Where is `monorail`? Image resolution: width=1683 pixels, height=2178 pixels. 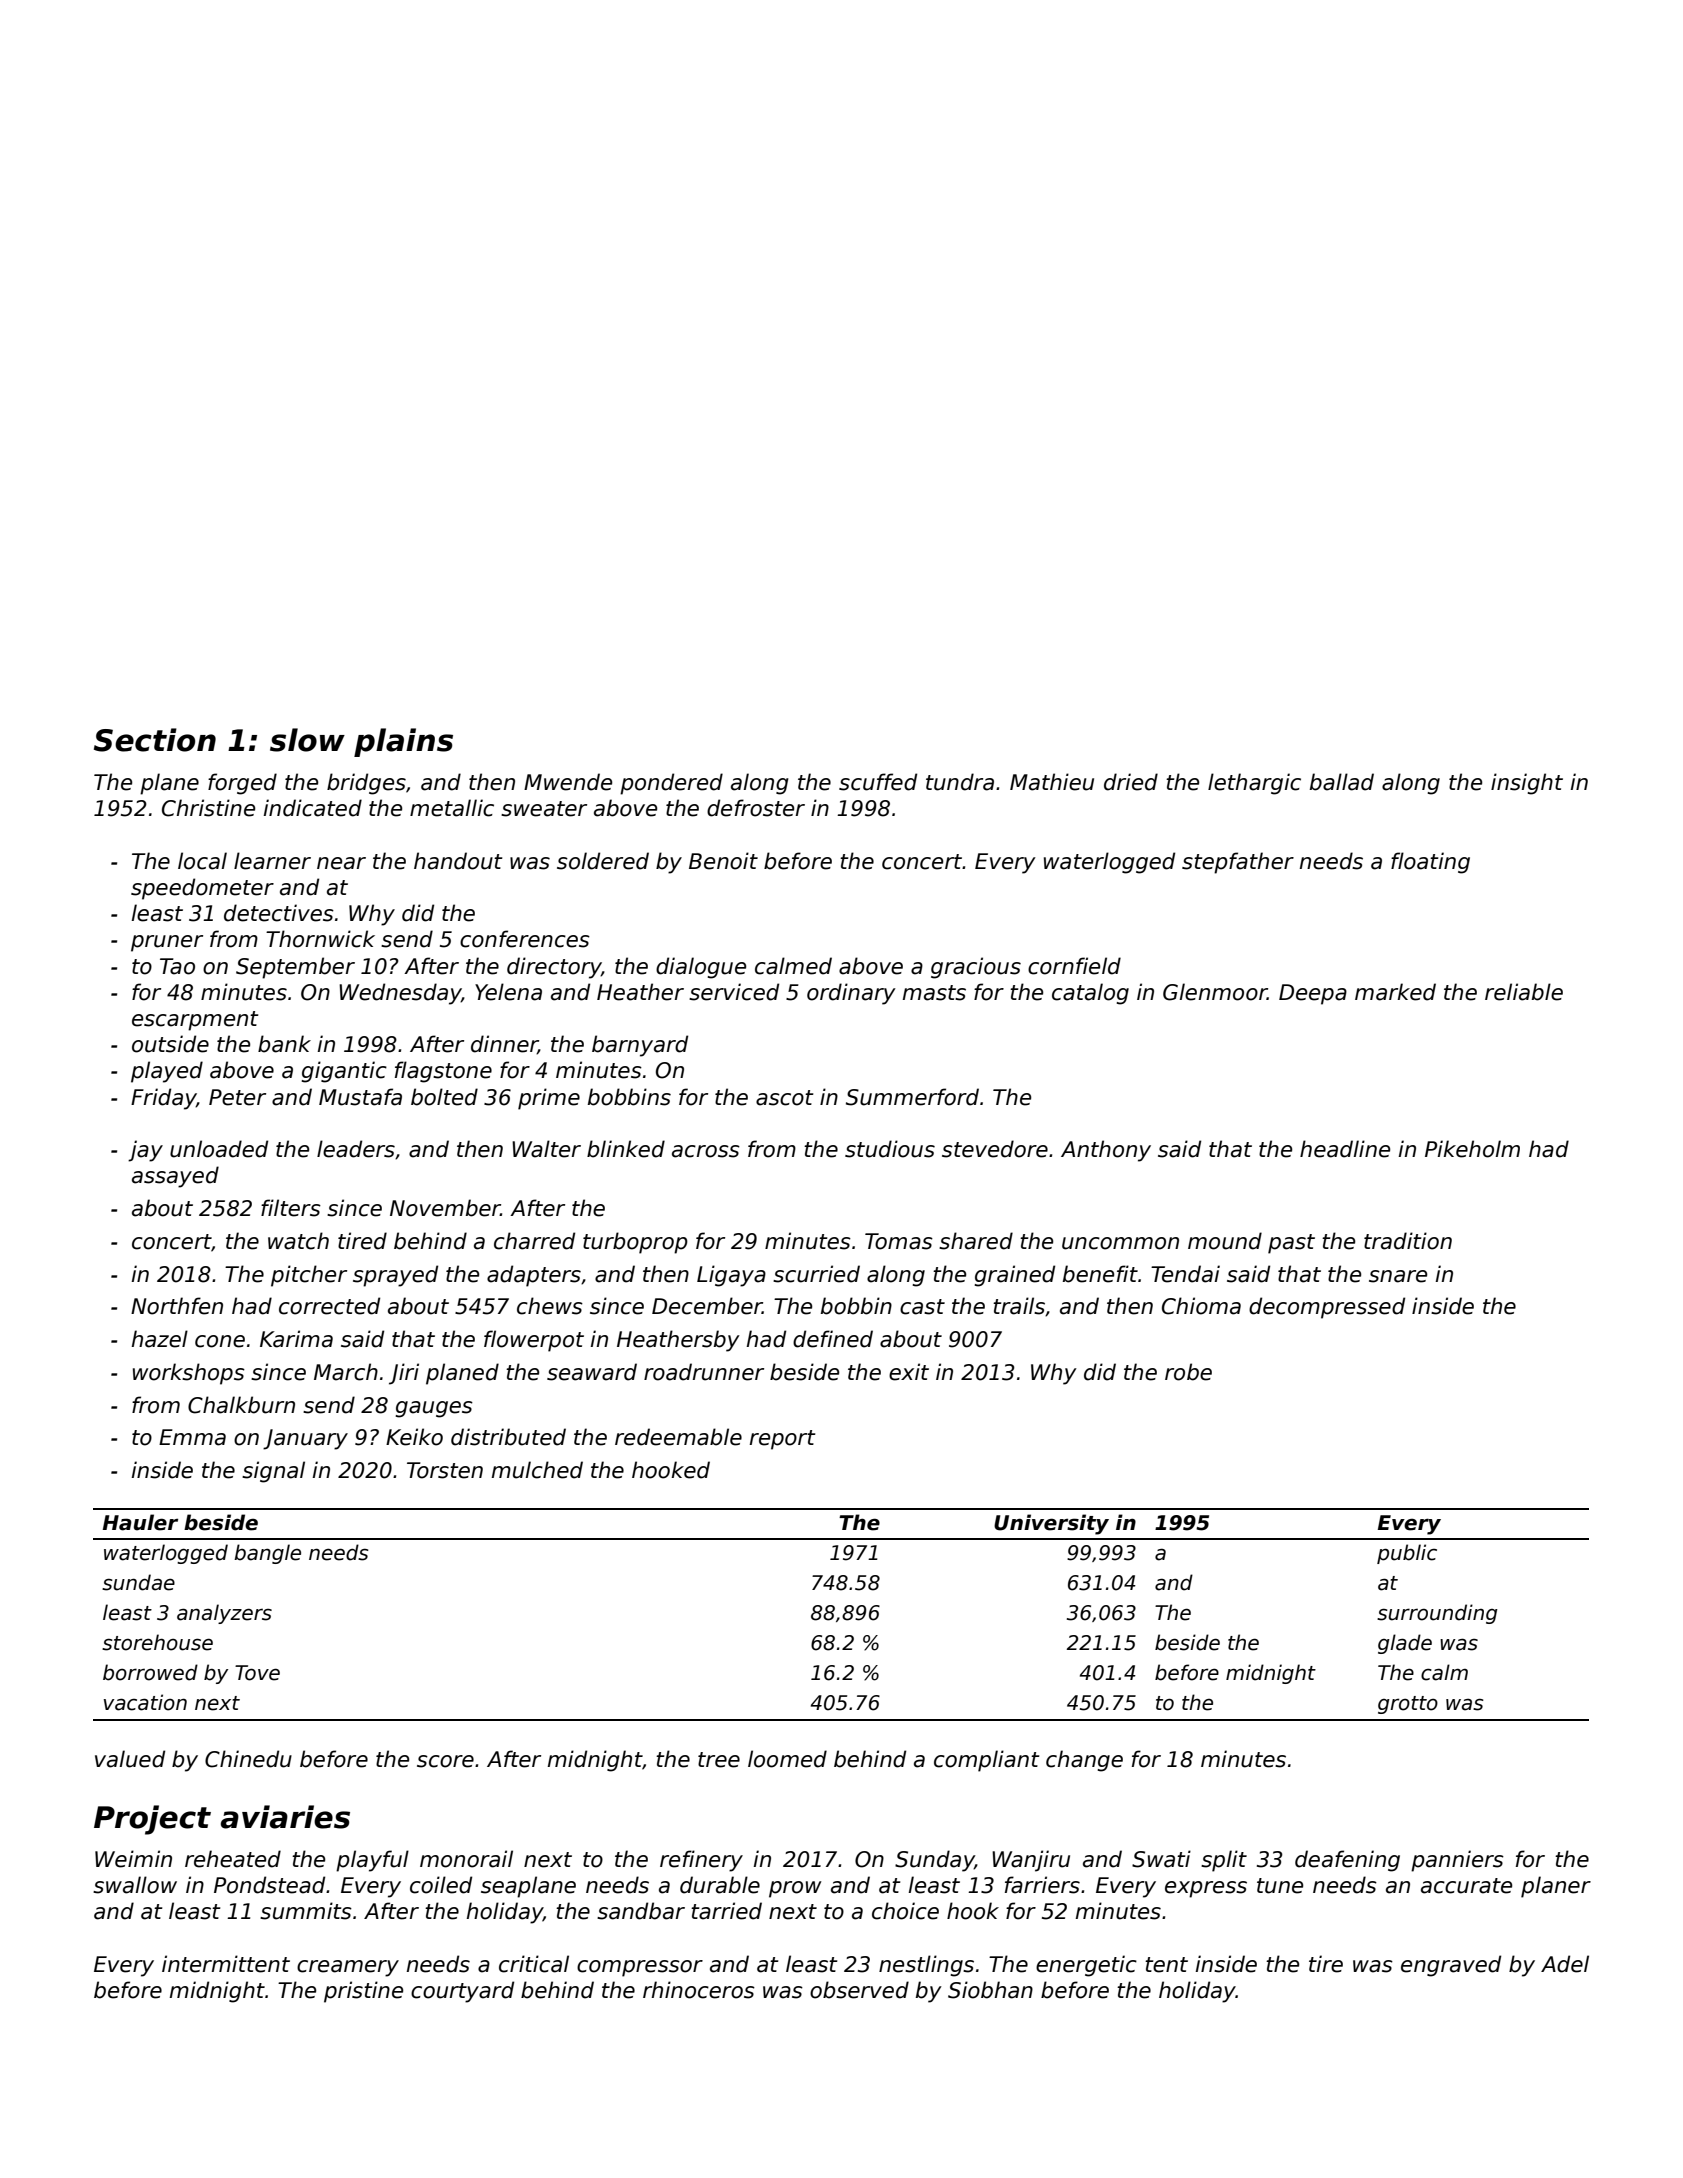
monorail is located at coordinates (466, 1859).
